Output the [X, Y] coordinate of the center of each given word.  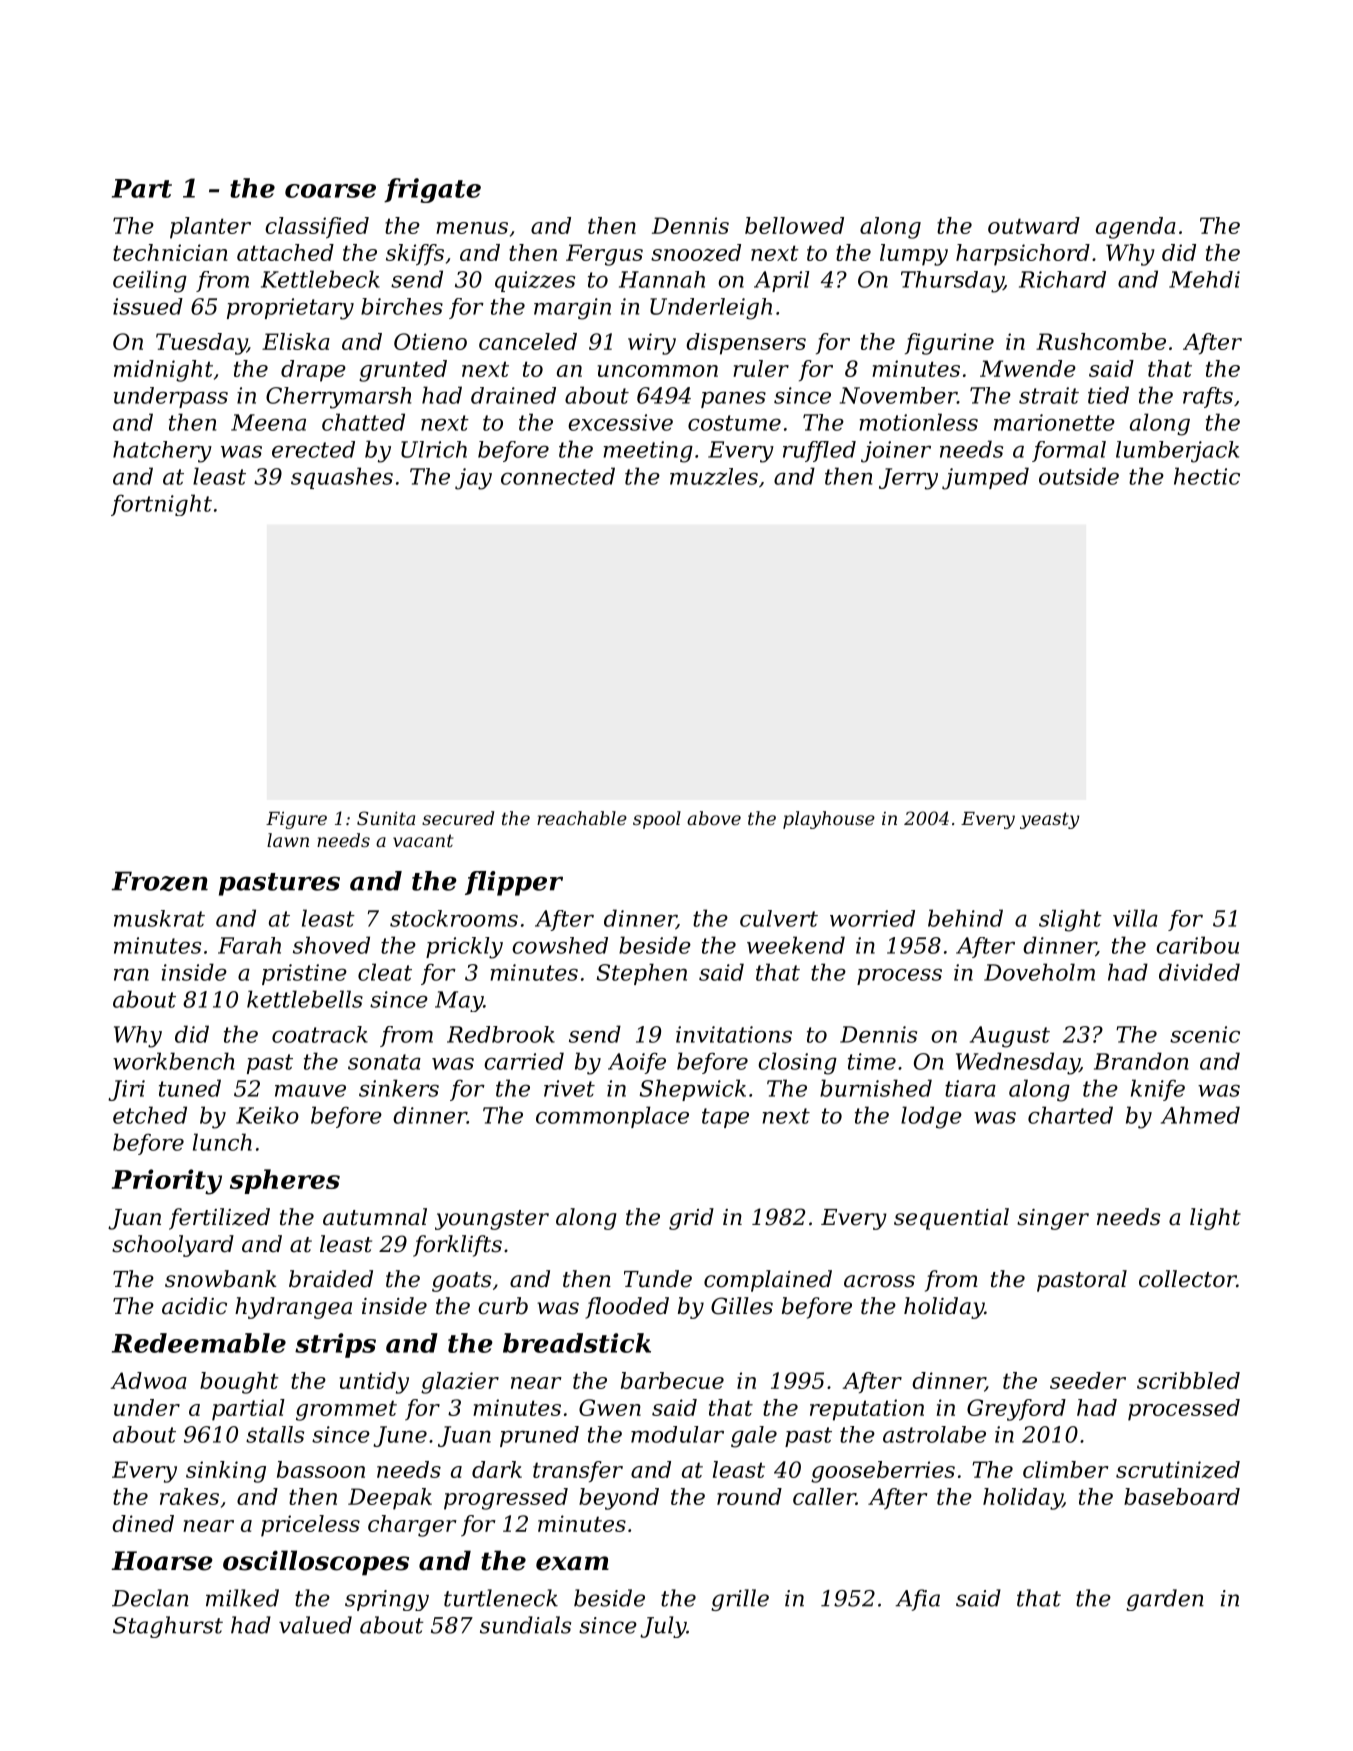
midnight [163, 371]
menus [472, 228]
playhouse [829, 820]
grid [691, 1219]
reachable [582, 818]
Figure [296, 820]
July [663, 1627]
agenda [1136, 228]
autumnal [375, 1217]
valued [315, 1625]
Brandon [1141, 1061]
